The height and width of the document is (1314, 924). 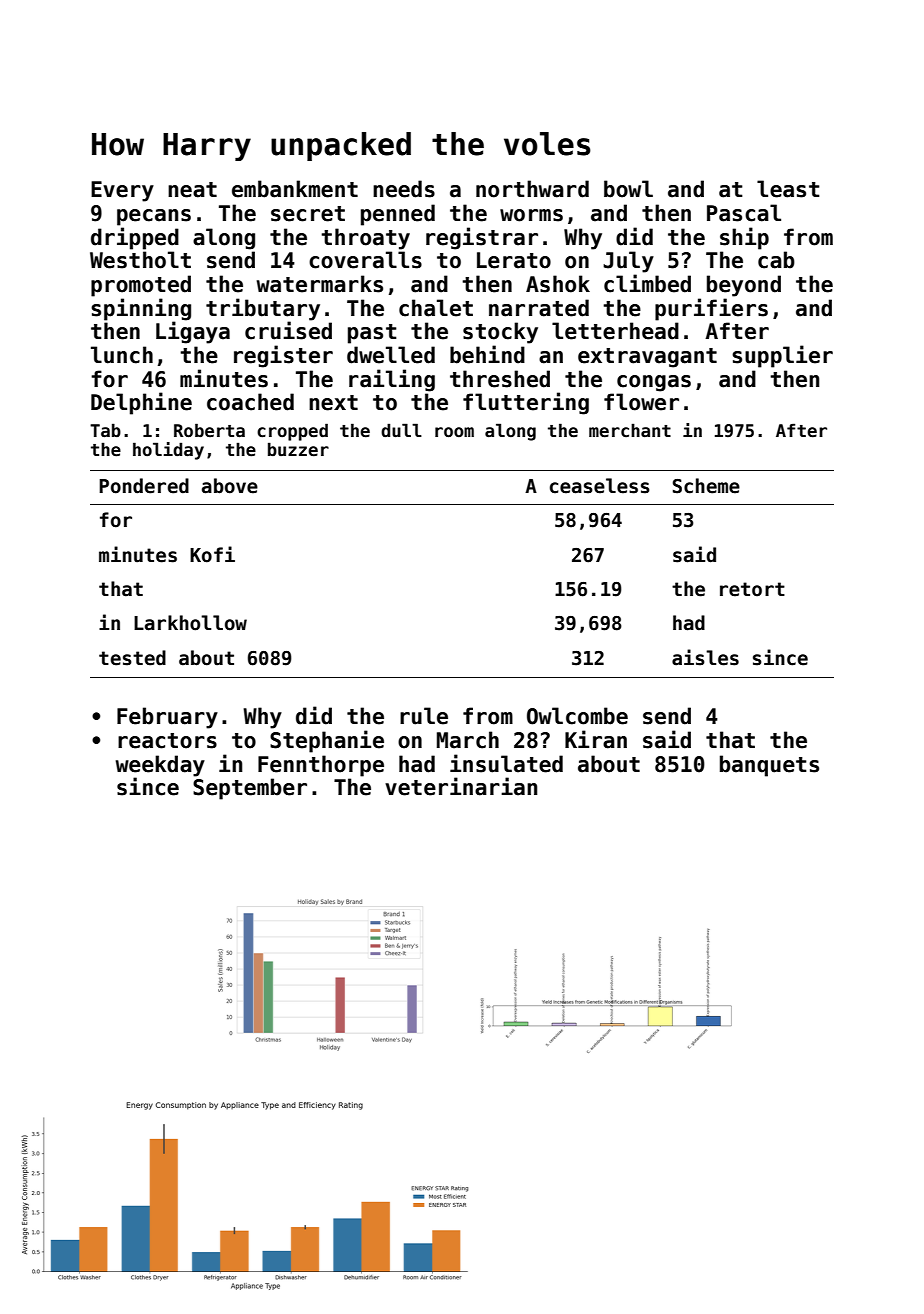 What do you see at coordinates (461, 786) in the document?
I see `veterinarian` at bounding box center [461, 786].
